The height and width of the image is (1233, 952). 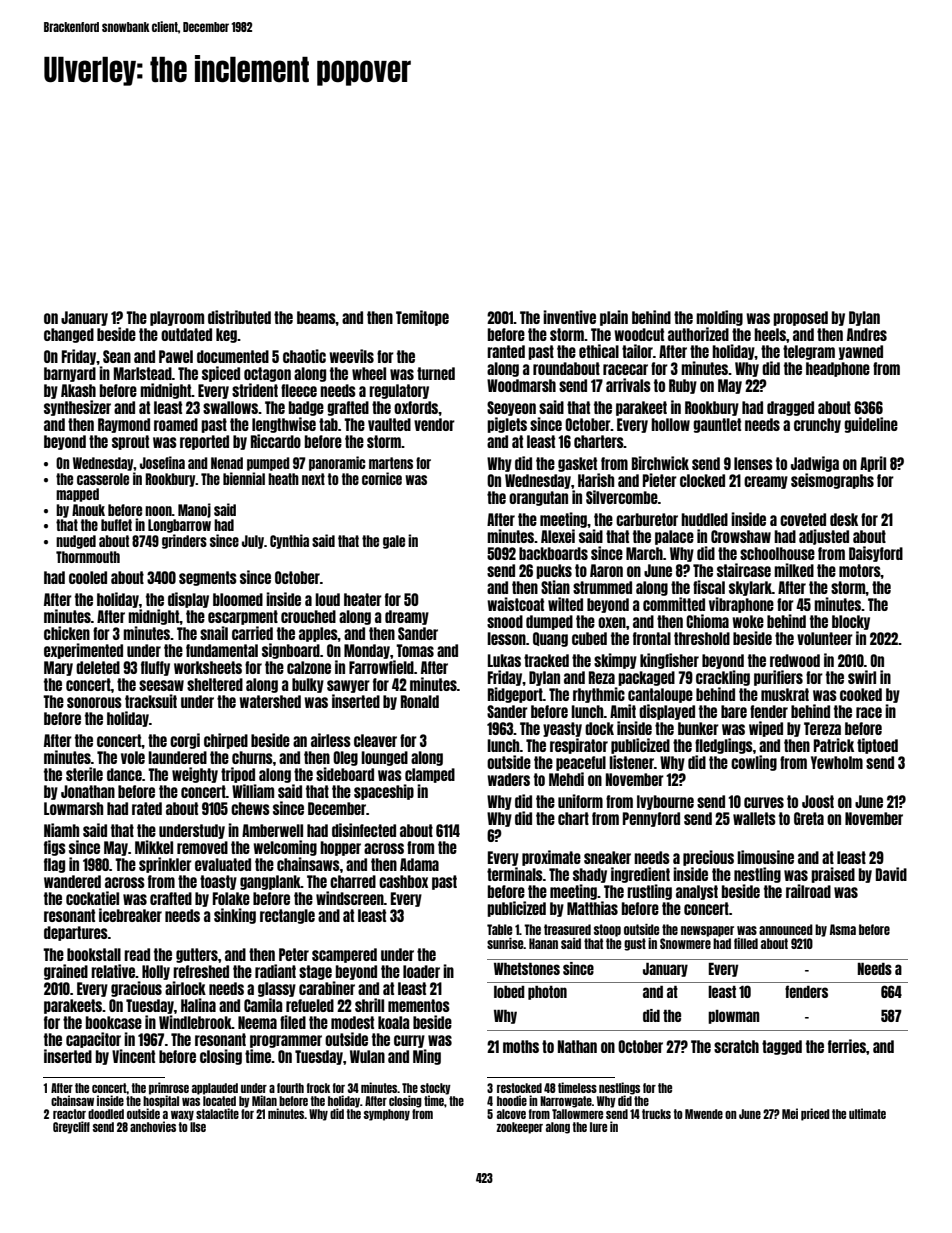 I want to click on stalactite, so click(x=217, y=1113).
